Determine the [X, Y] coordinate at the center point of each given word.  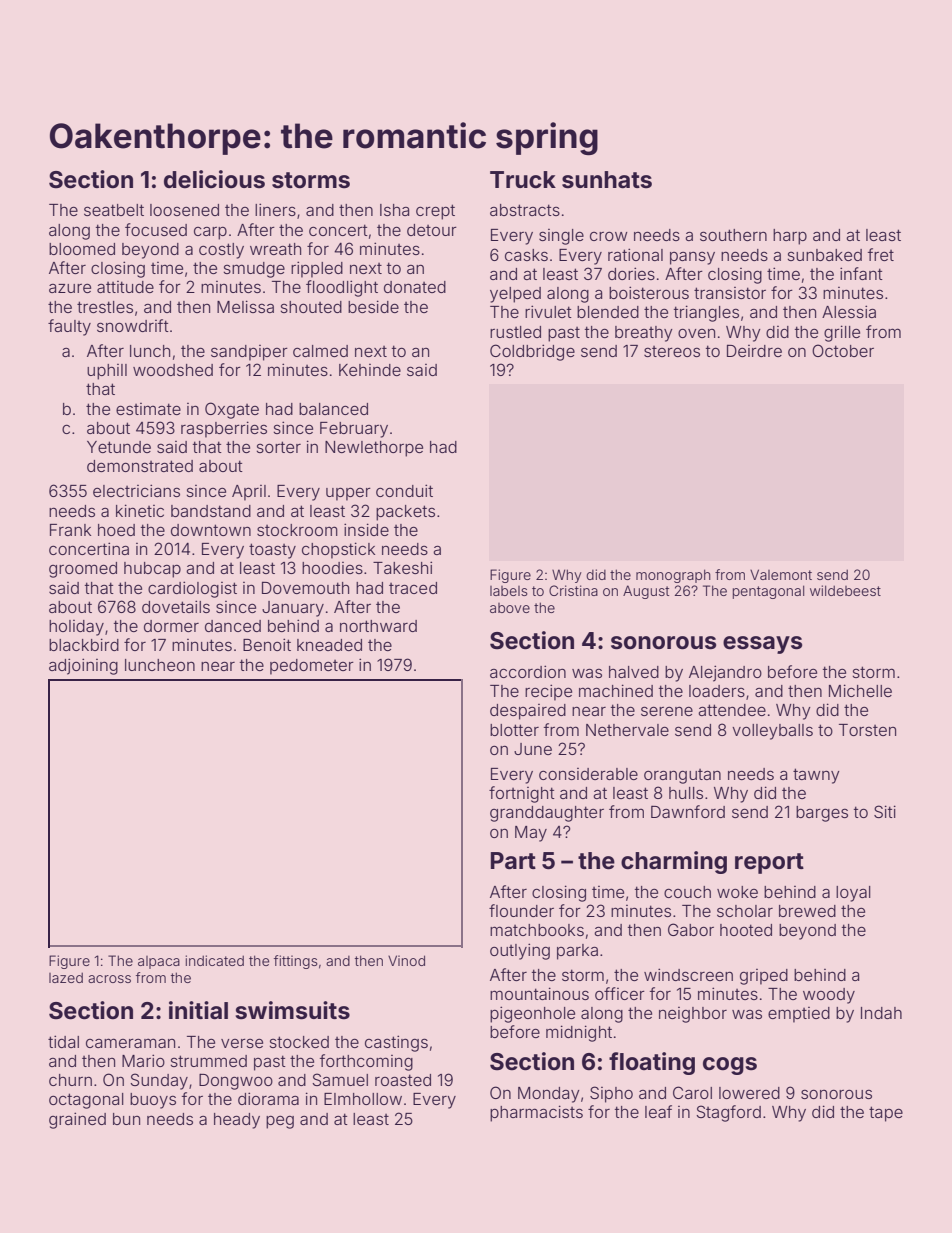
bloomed [82, 249]
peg [280, 1122]
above [510, 608]
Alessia [849, 311]
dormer [171, 626]
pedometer [312, 667]
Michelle [860, 690]
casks [526, 255]
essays [762, 645]
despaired [528, 712]
